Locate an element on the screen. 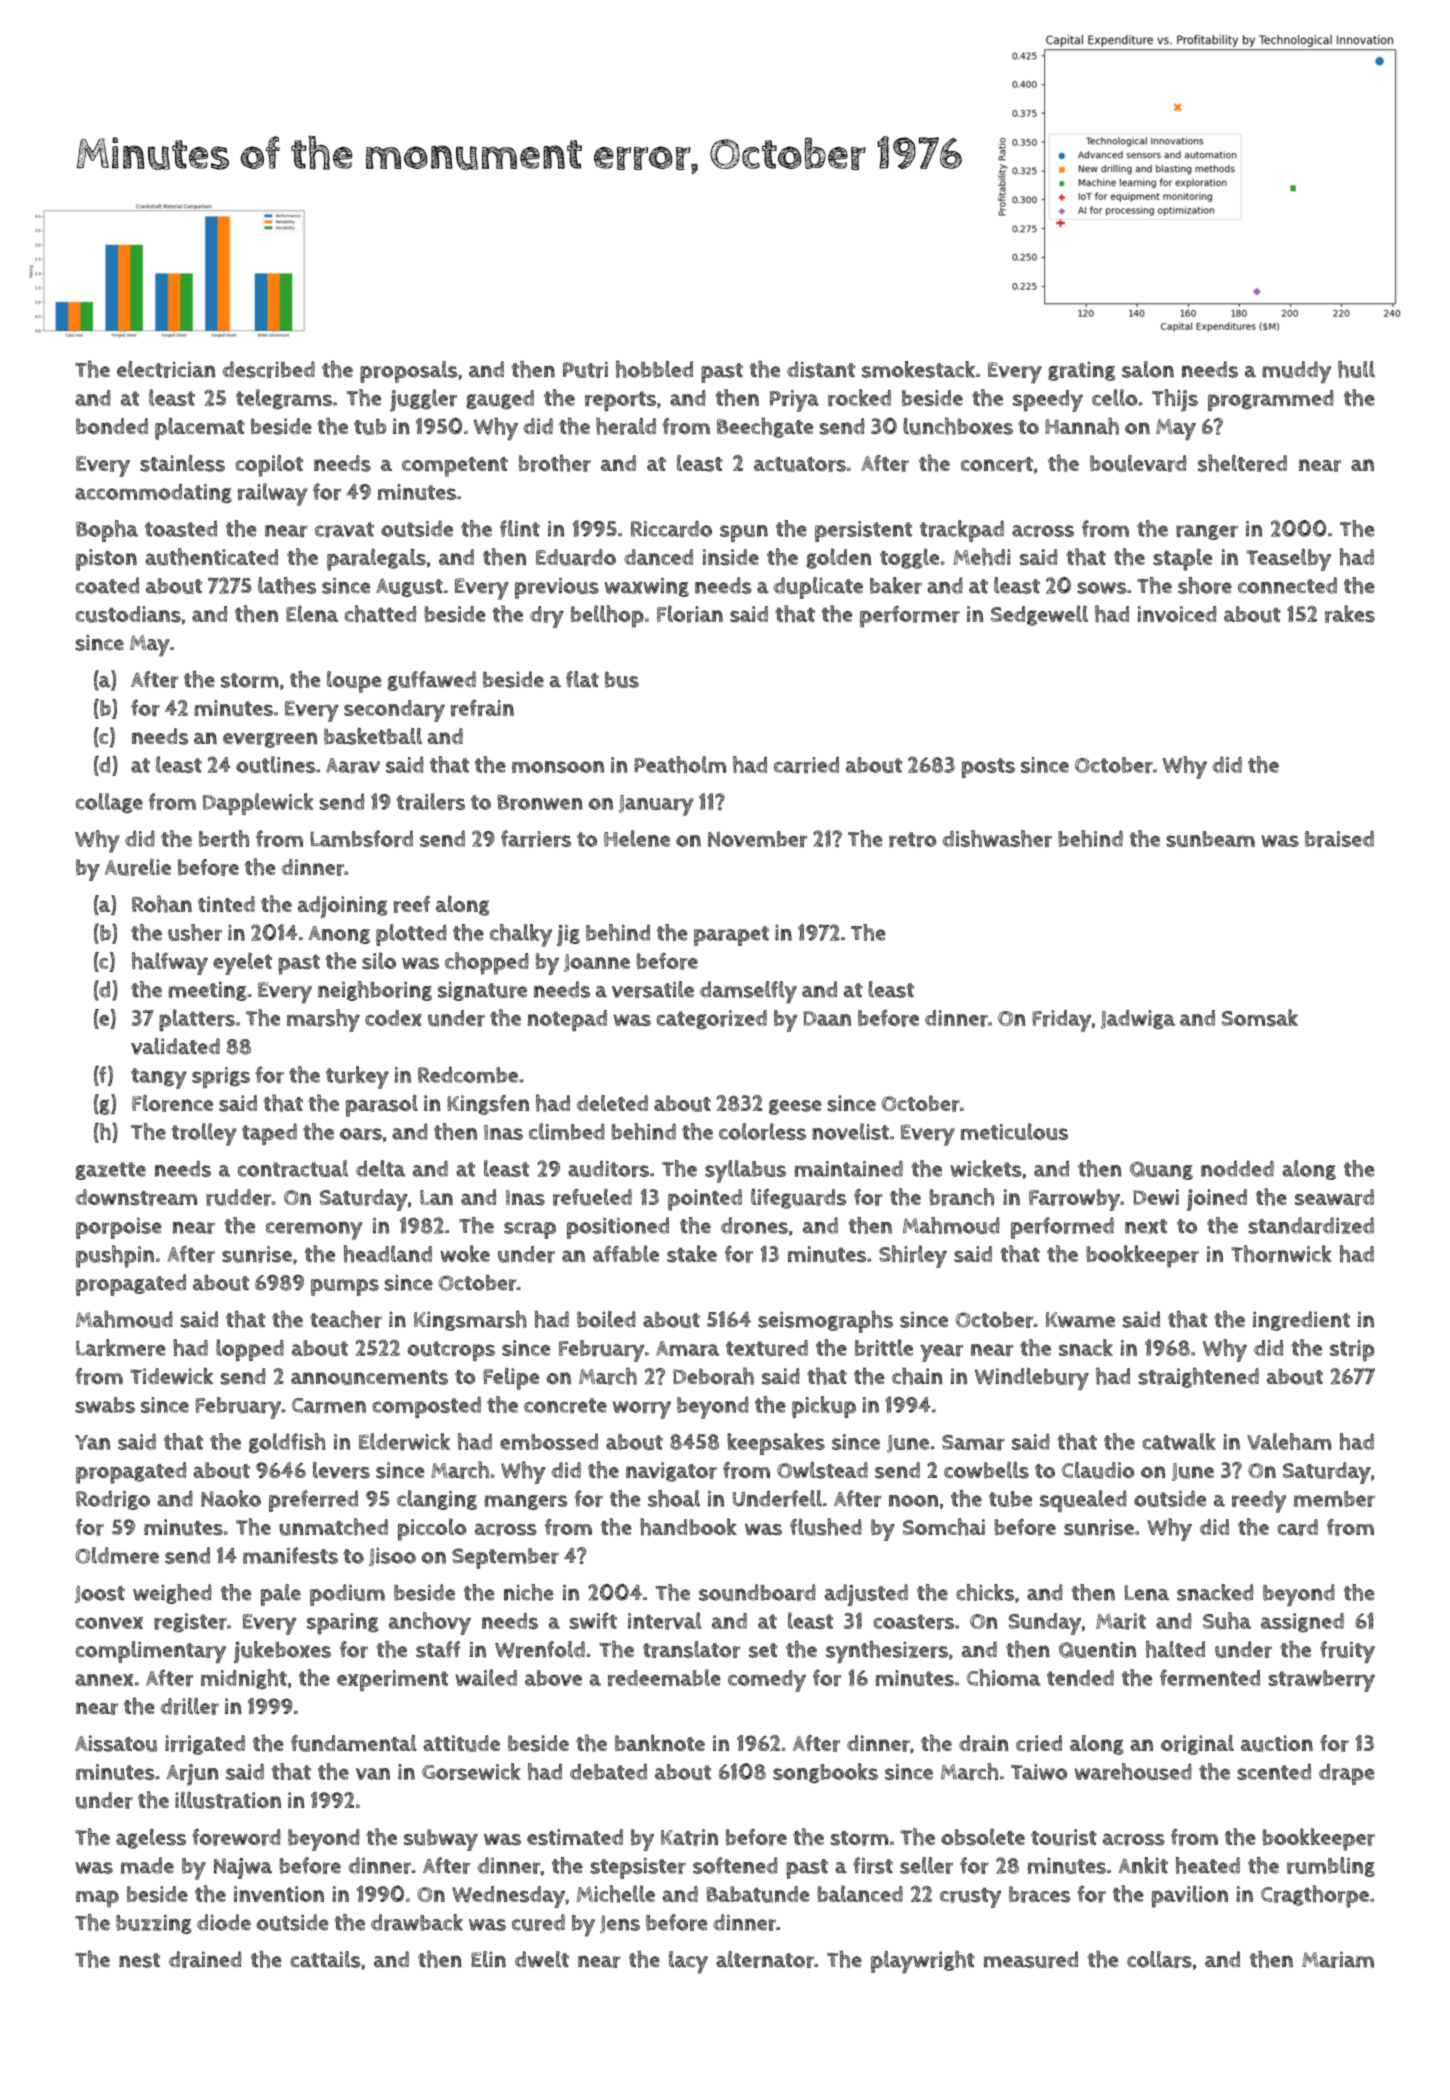 This screenshot has width=1450, height=2100. rudder is located at coordinates (238, 1197).
